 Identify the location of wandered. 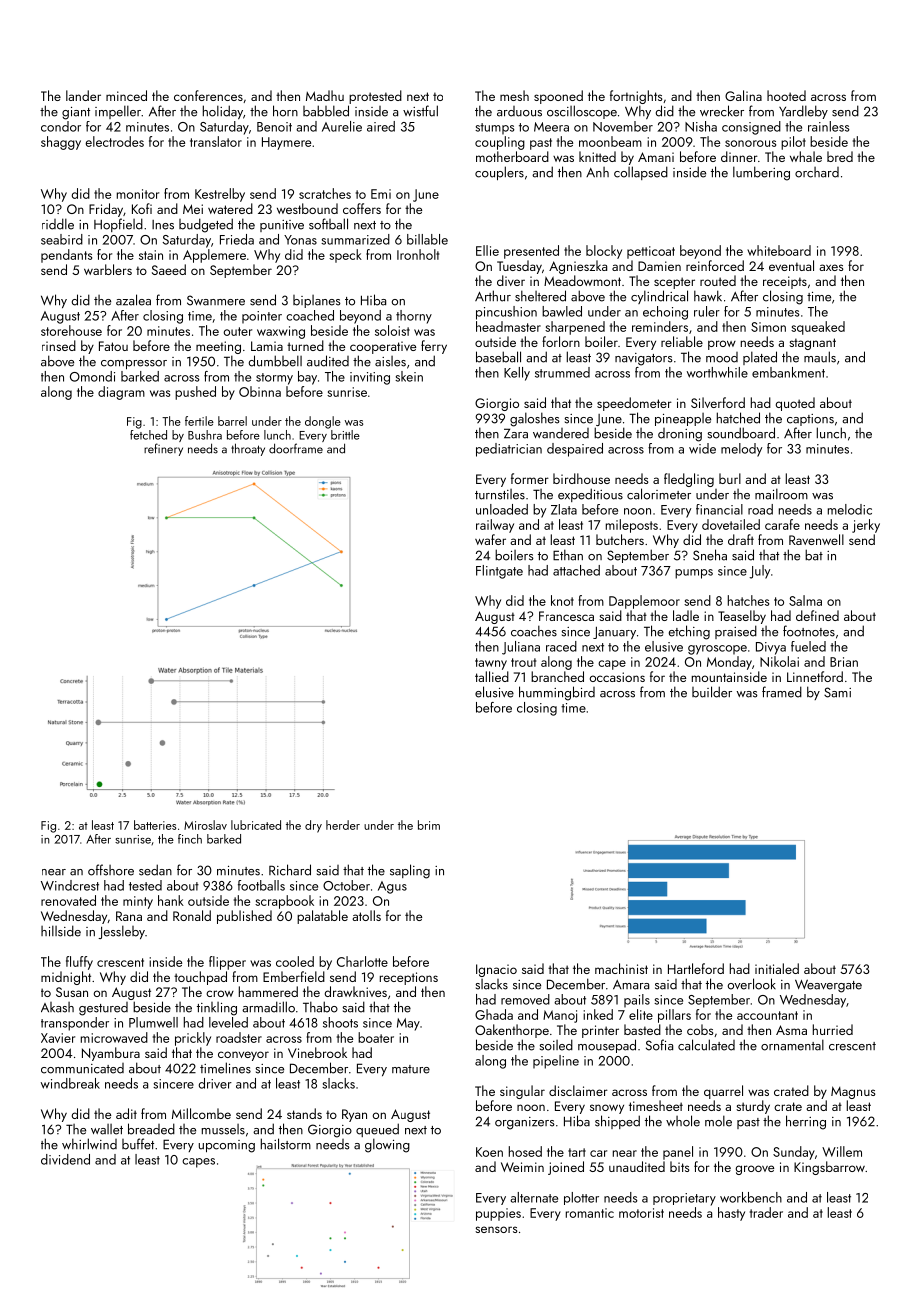
(561, 433).
